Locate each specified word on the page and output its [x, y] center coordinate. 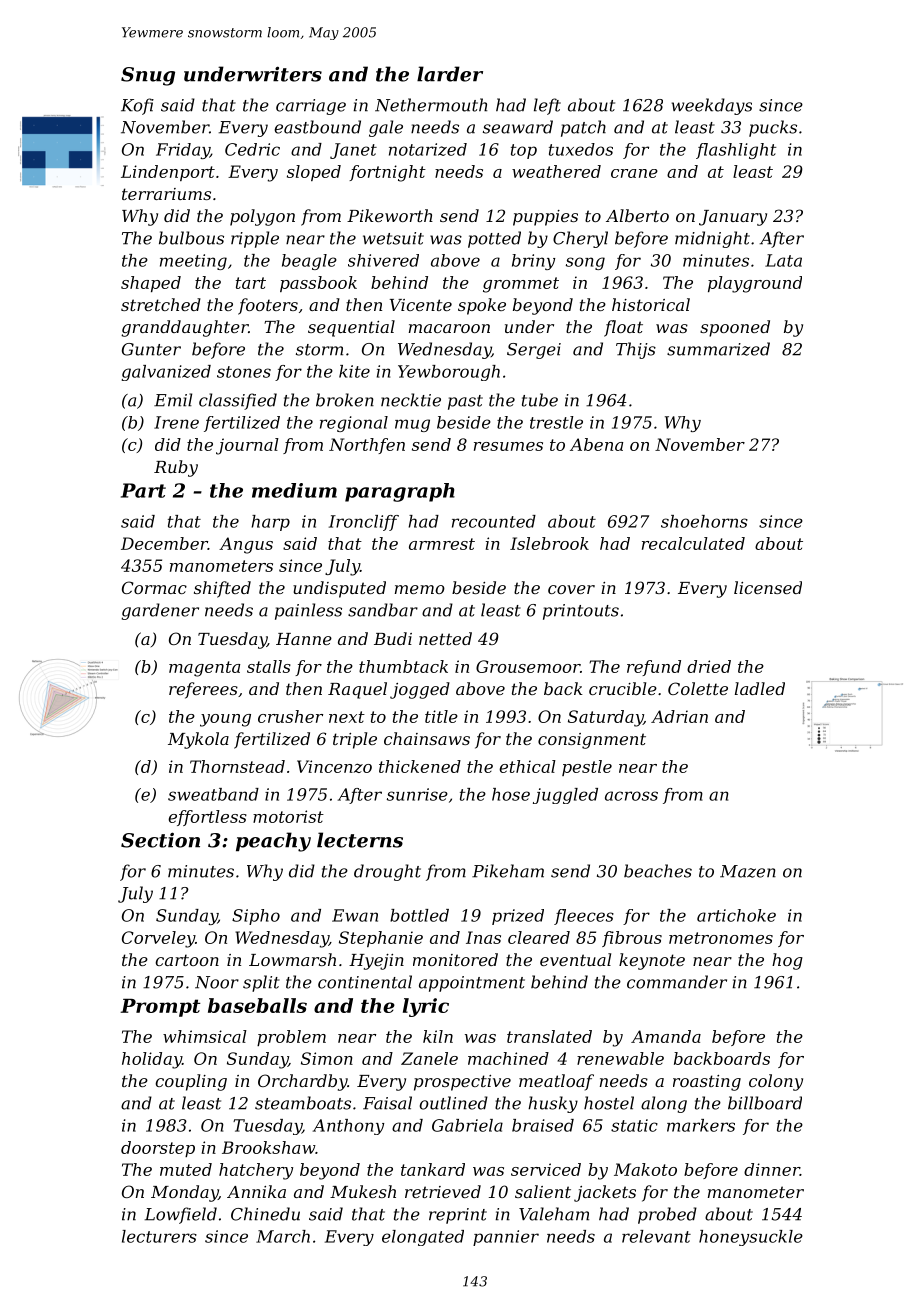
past [465, 402]
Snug [148, 76]
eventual [575, 959]
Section [160, 840]
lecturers [159, 1236]
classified [238, 401]
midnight [712, 239]
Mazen [748, 871]
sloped [314, 173]
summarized [718, 349]
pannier [506, 1238]
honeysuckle [751, 1238]
